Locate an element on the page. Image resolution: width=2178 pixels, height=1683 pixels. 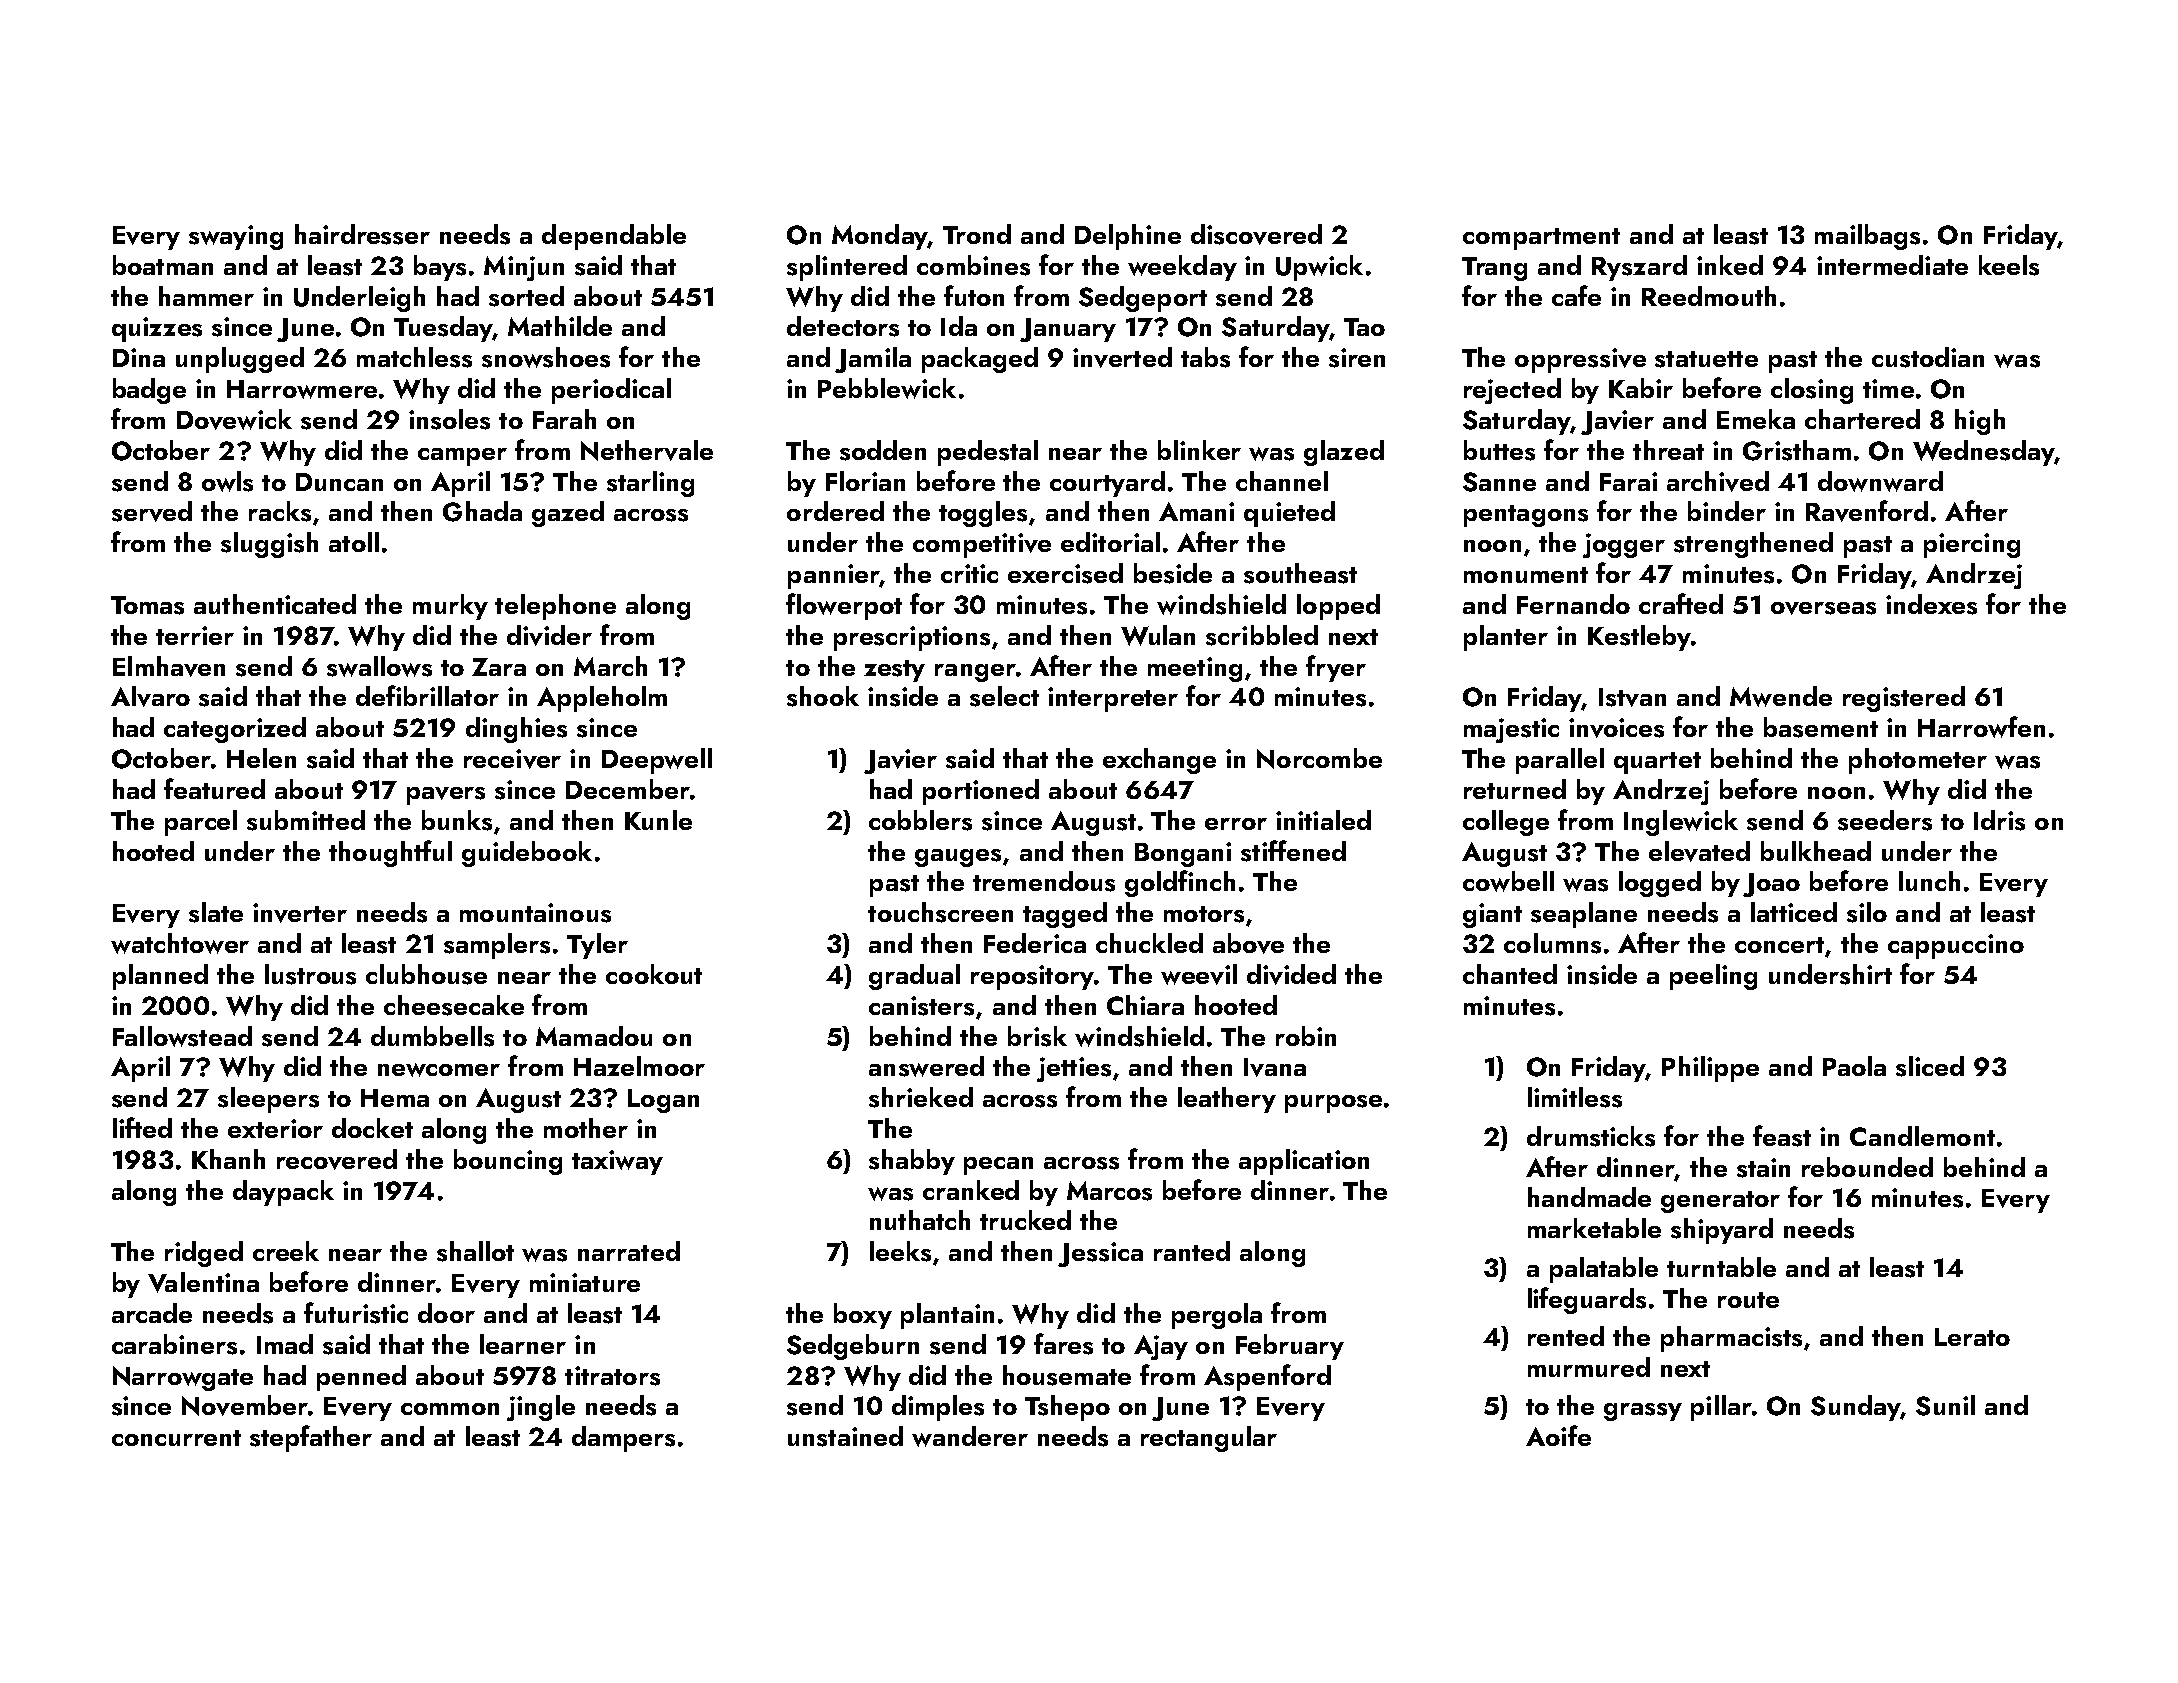
blinker is located at coordinates (1199, 450).
